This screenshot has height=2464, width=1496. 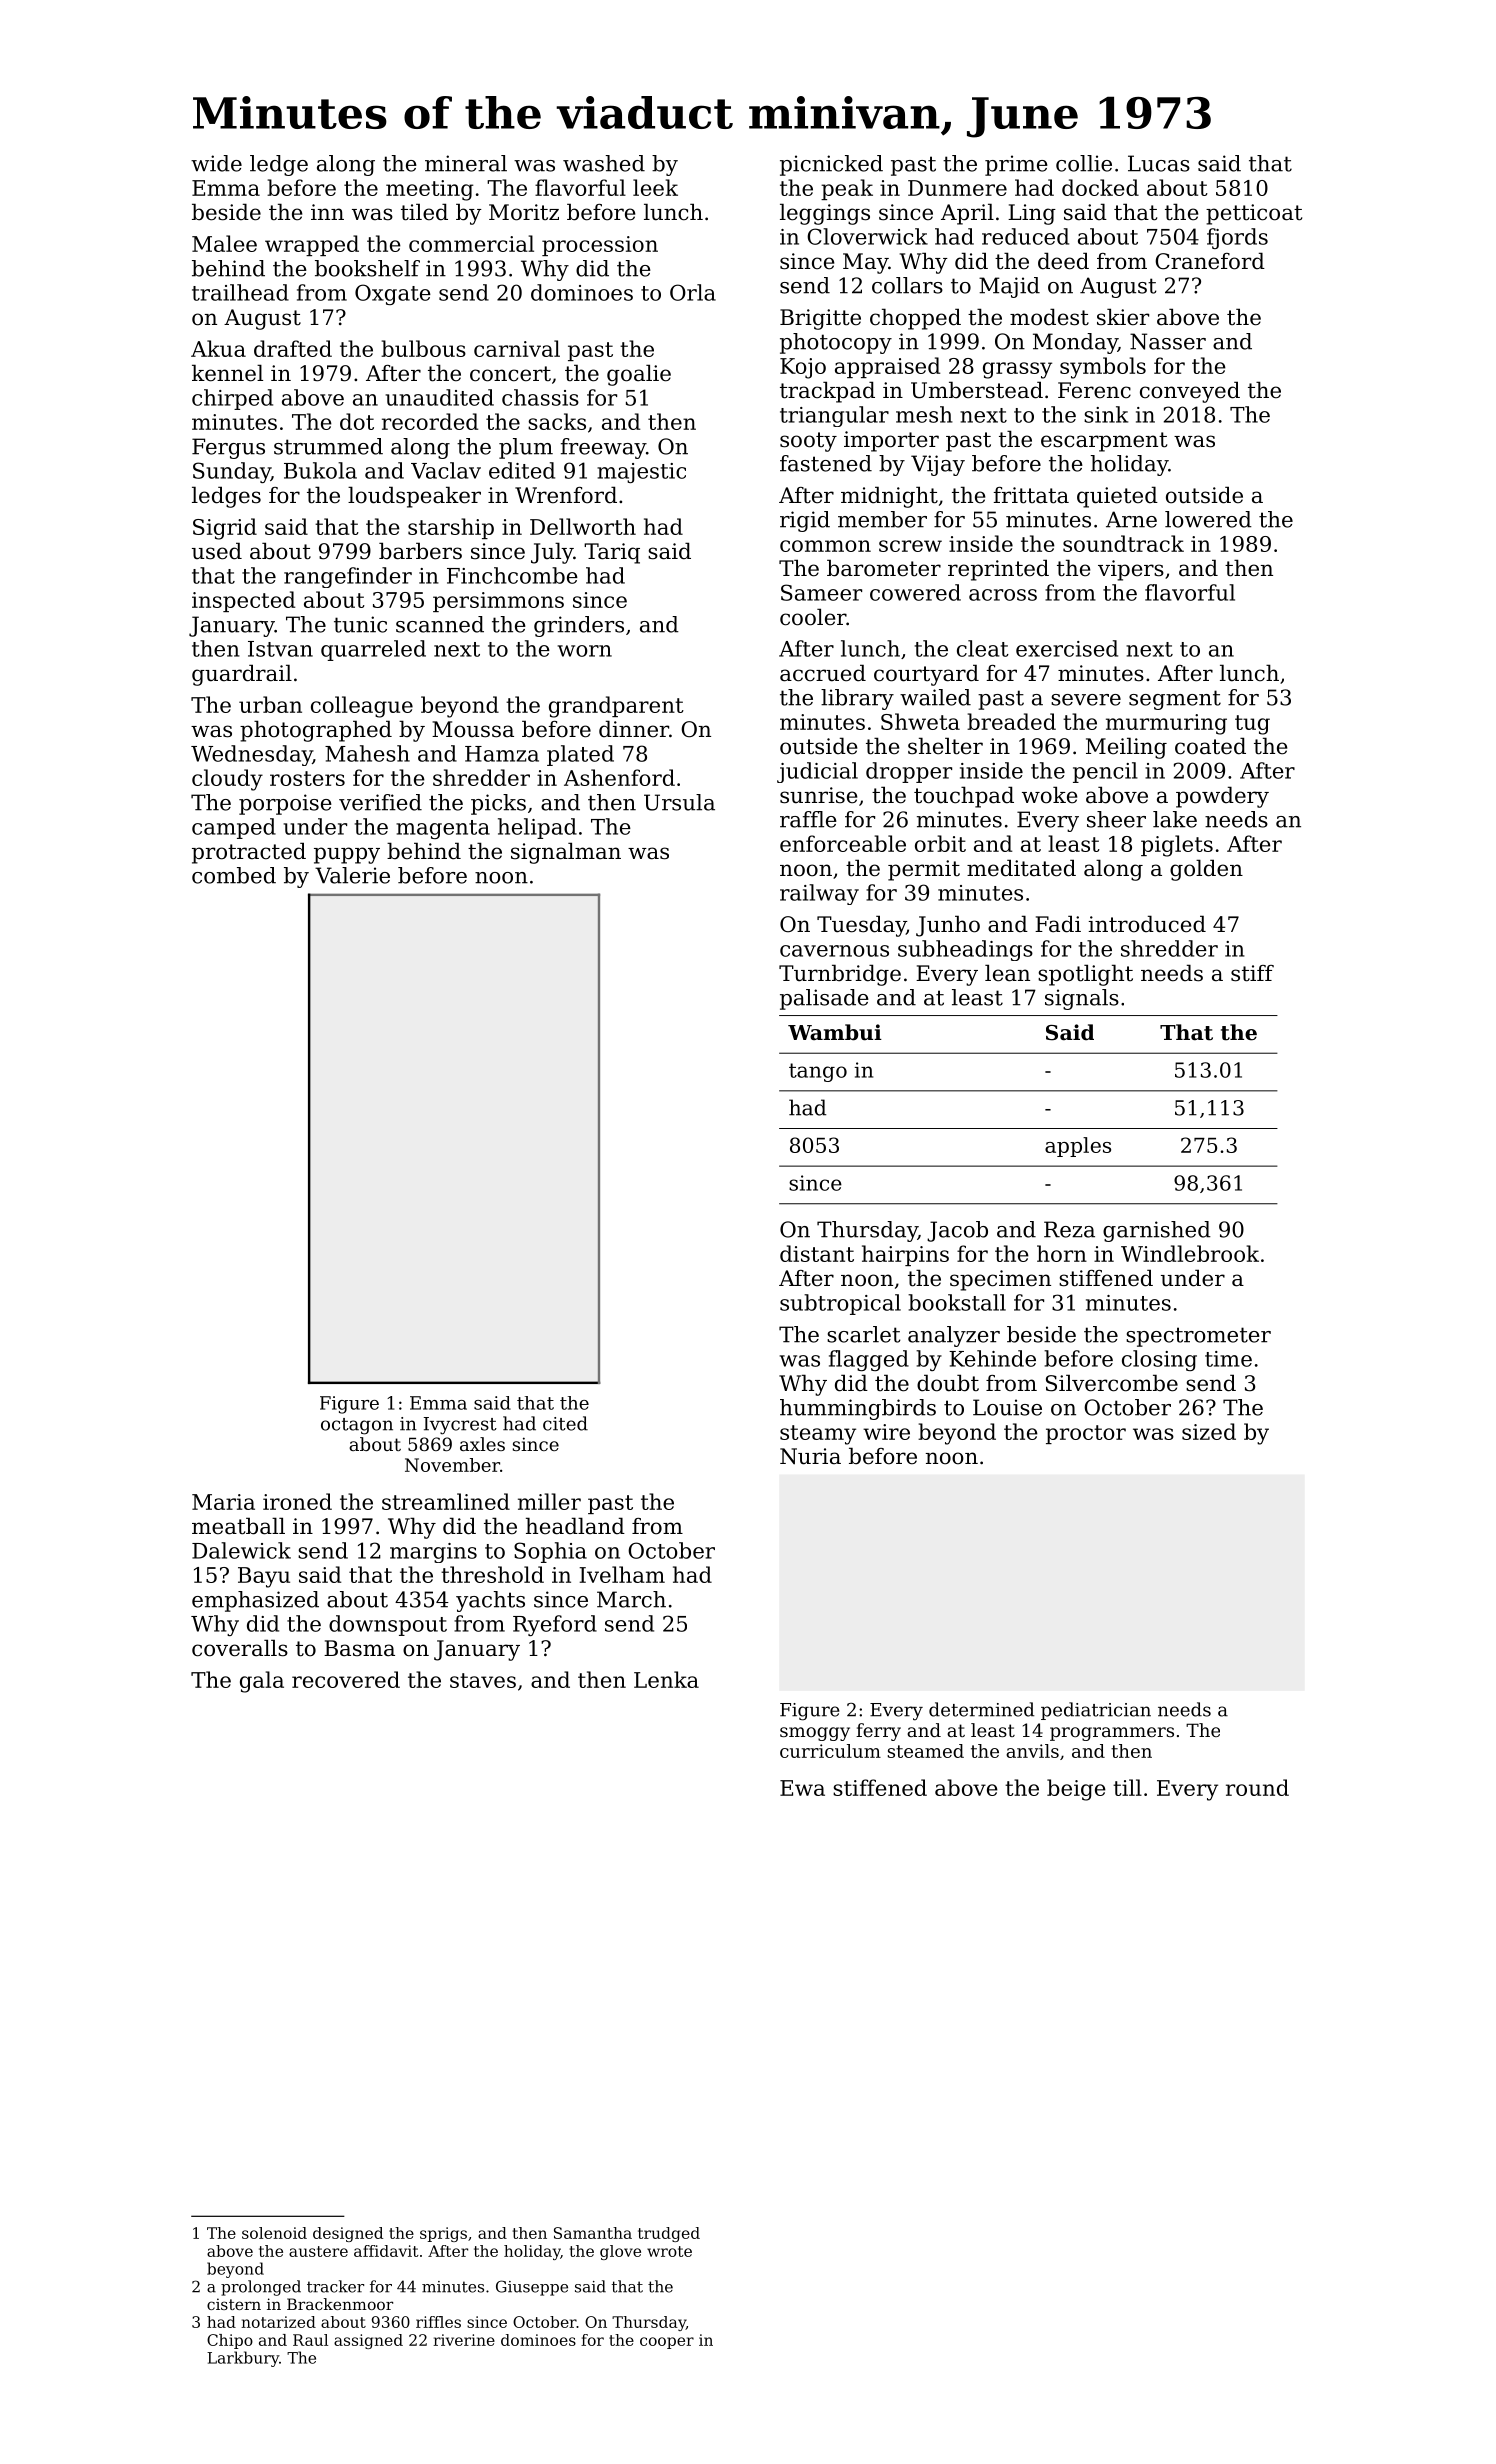 What do you see at coordinates (1021, 868) in the screenshot?
I see `meditated` at bounding box center [1021, 868].
